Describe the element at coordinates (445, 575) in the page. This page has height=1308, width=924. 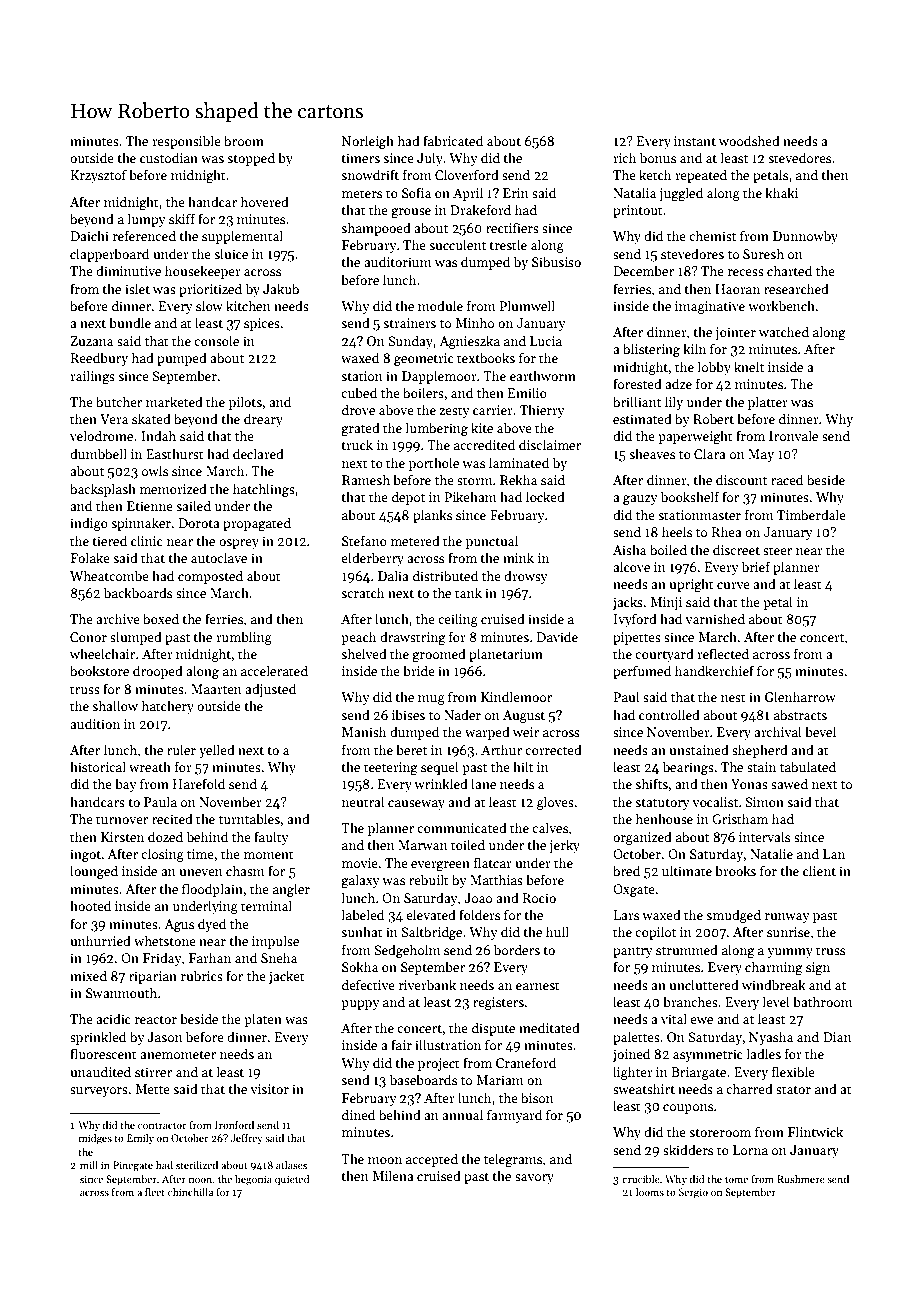
I see `distributed` at that location.
